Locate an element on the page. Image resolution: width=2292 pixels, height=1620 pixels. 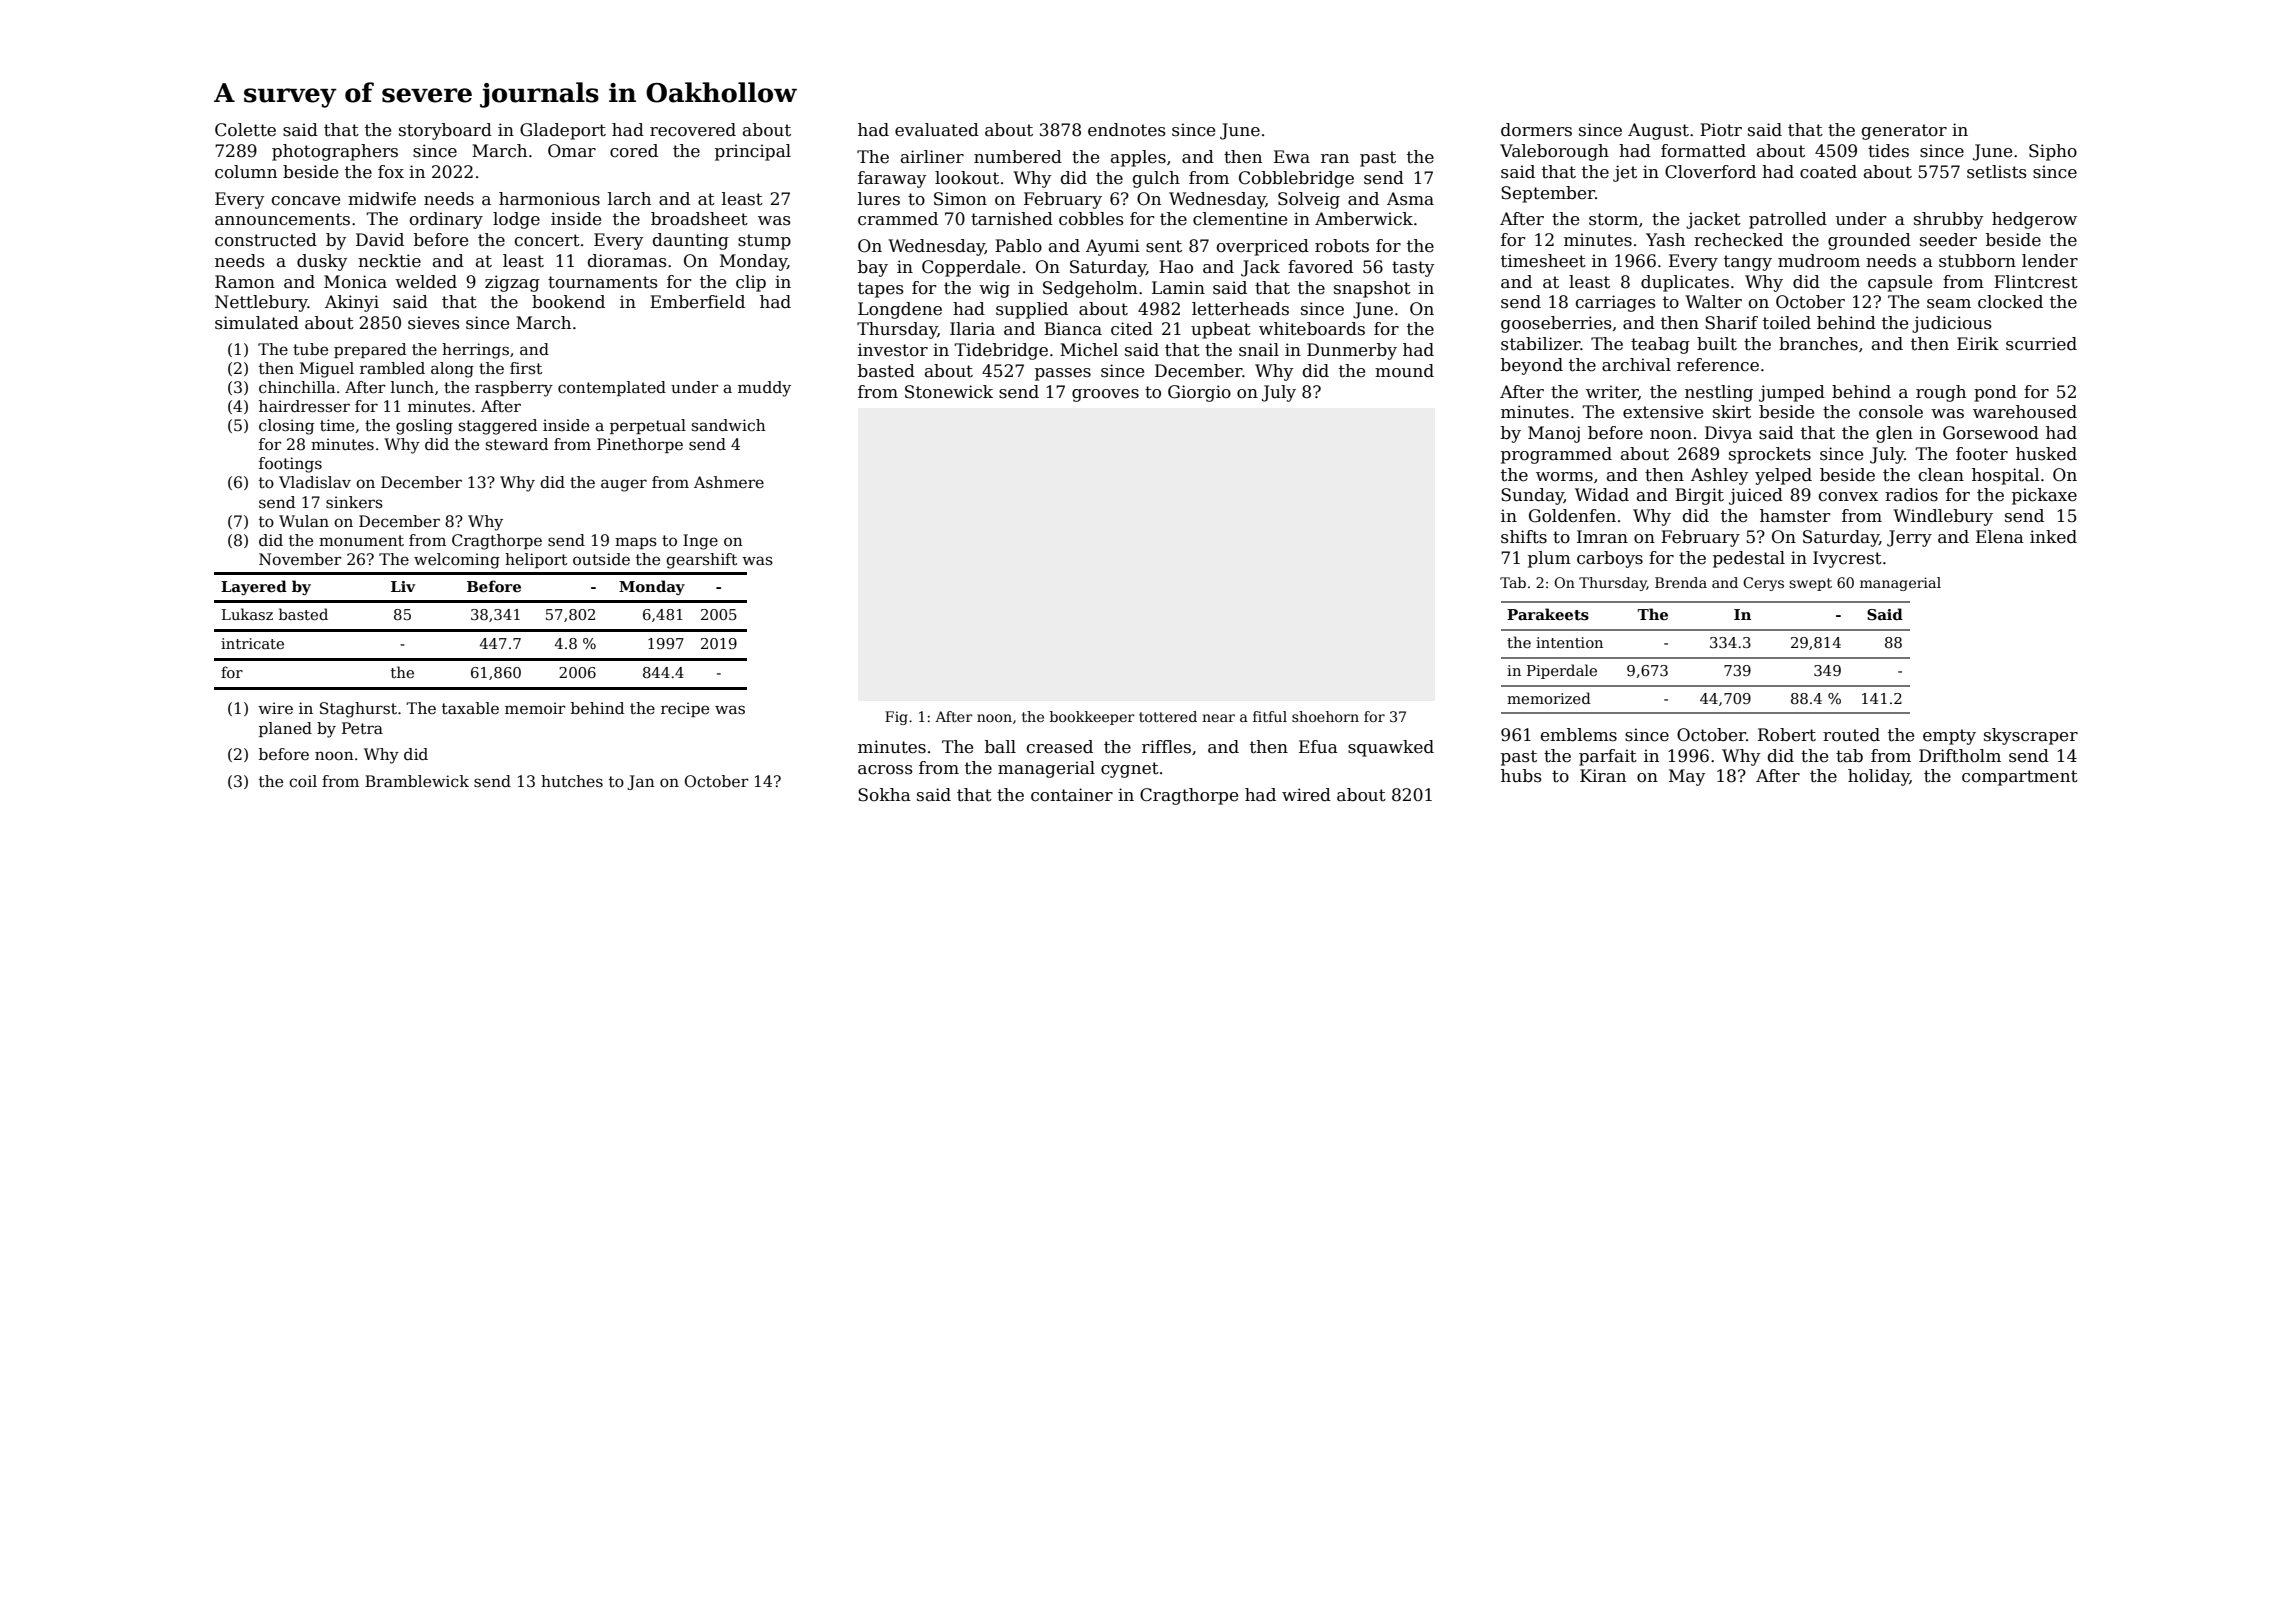
whiteboards is located at coordinates (1312, 329).
